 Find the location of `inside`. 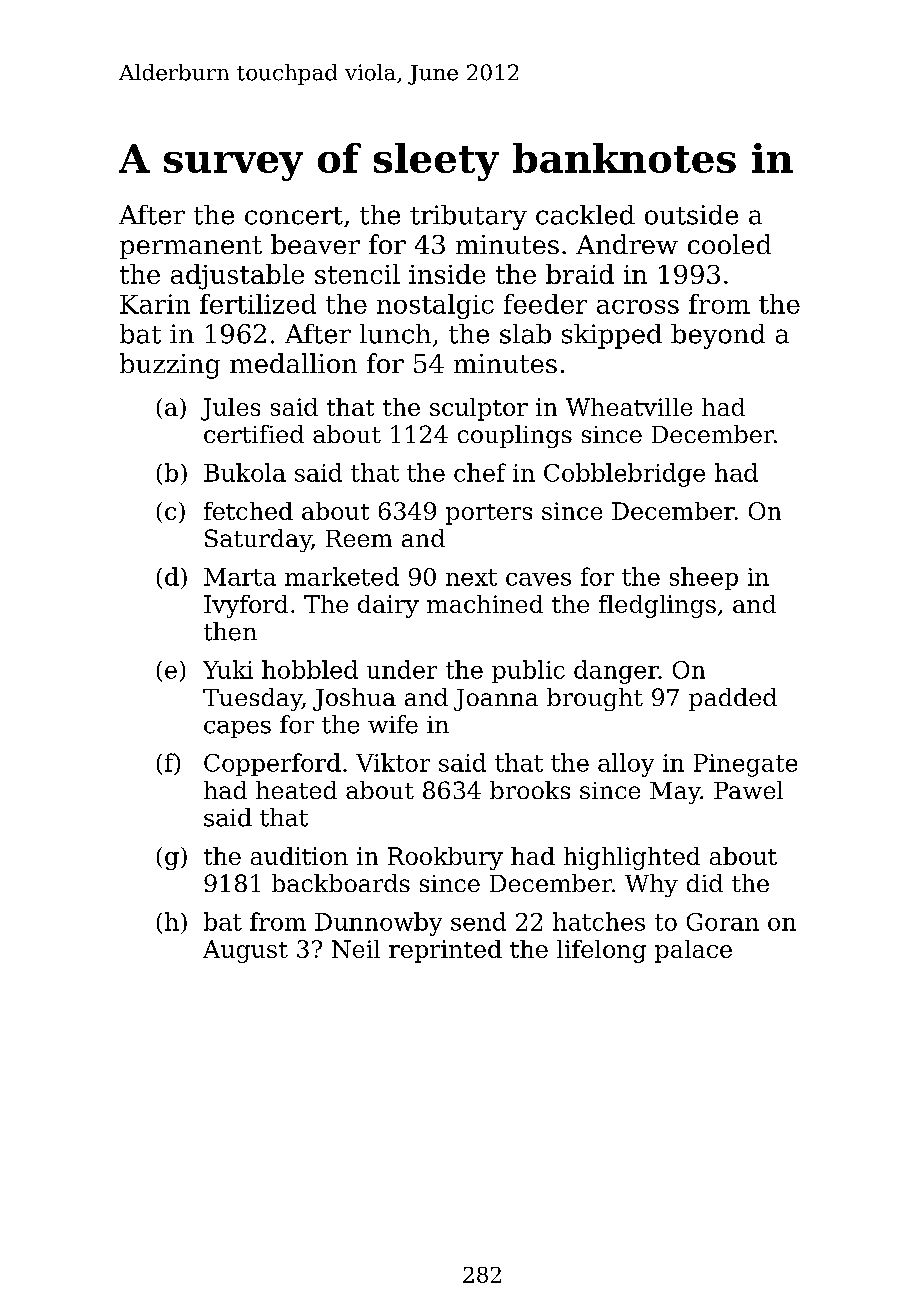

inside is located at coordinates (447, 274).
